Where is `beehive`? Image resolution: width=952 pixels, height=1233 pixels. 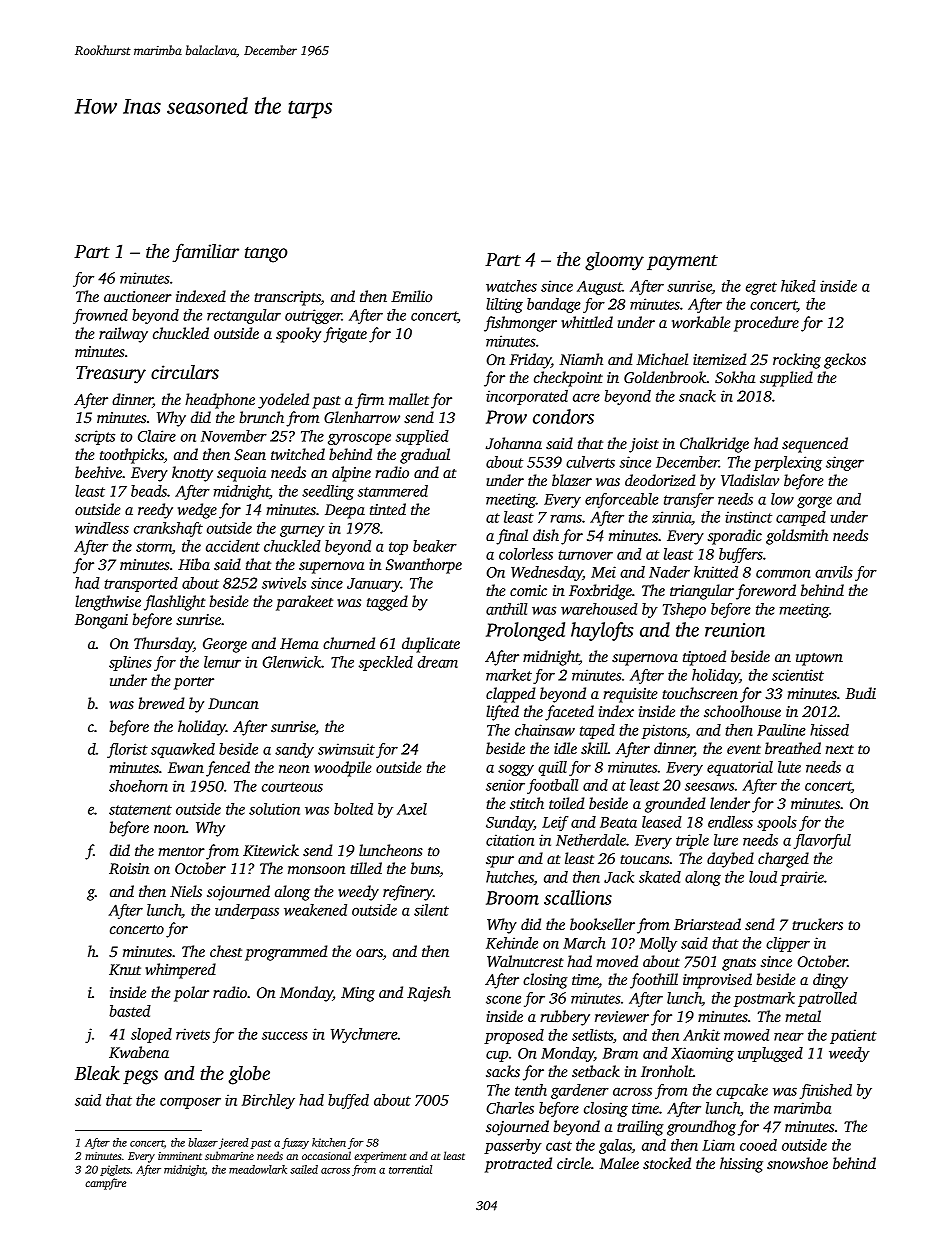
beehive is located at coordinates (98, 472).
